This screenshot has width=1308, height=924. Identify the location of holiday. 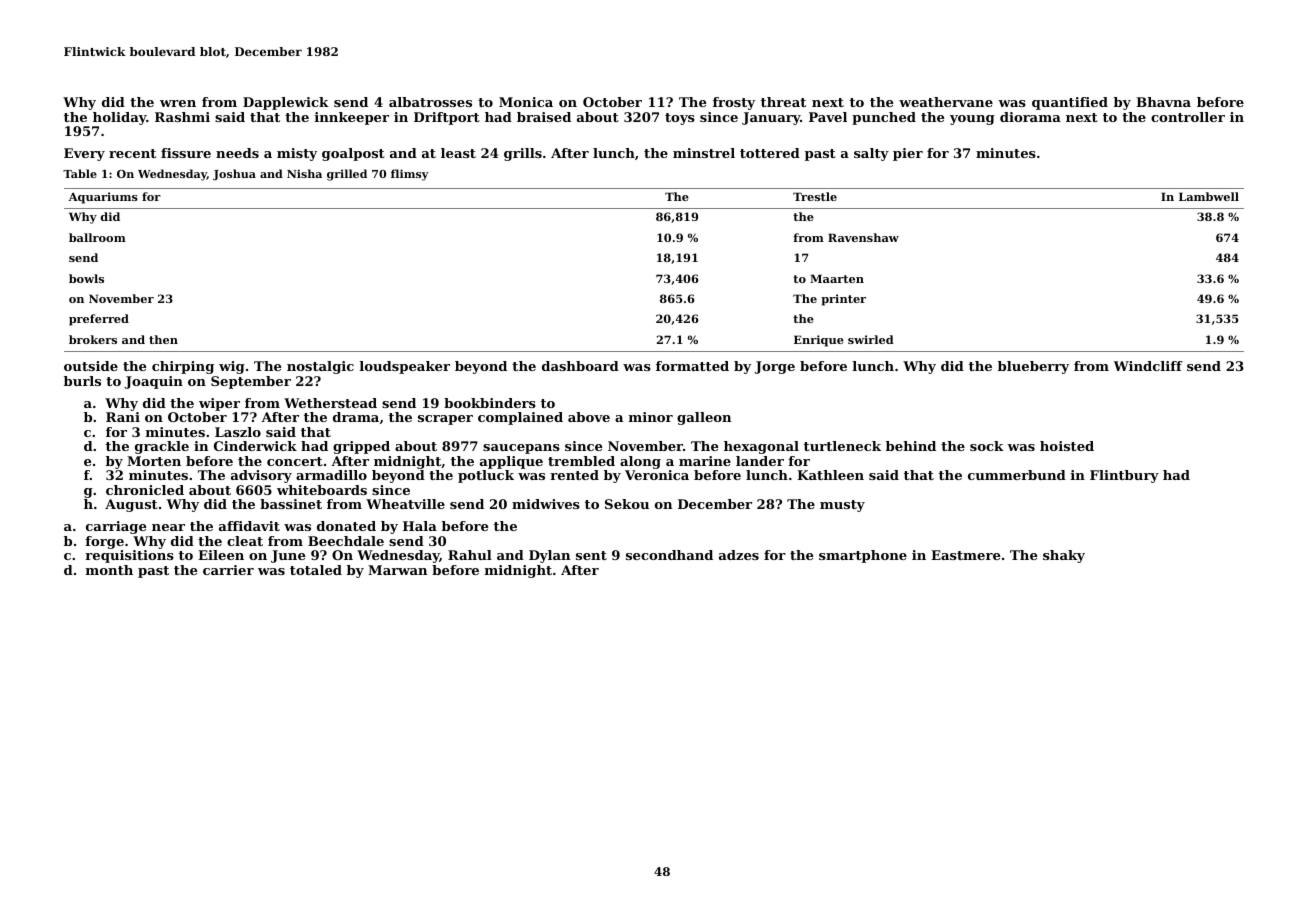
(119, 118).
